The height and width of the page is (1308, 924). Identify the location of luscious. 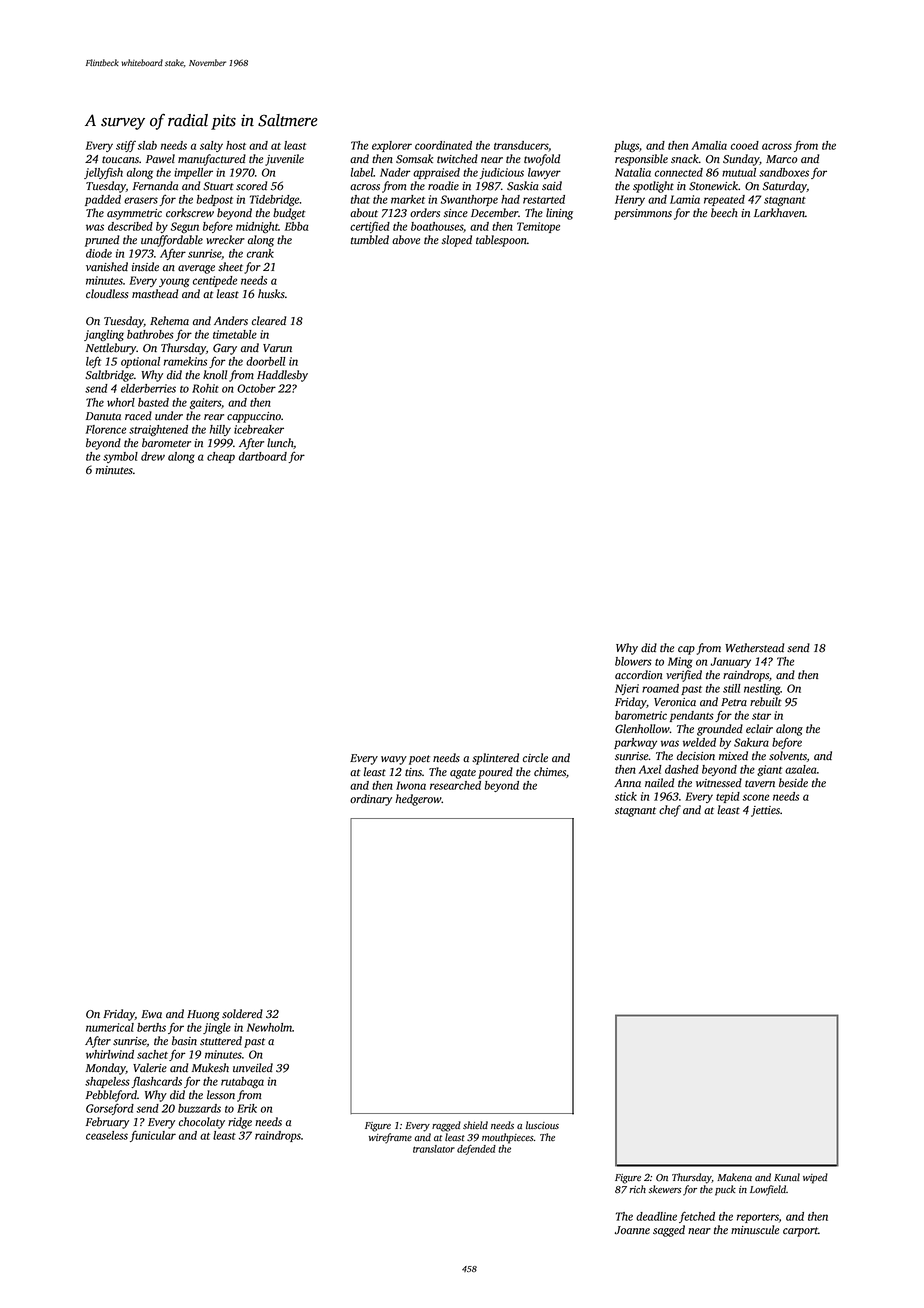
(542, 1125).
